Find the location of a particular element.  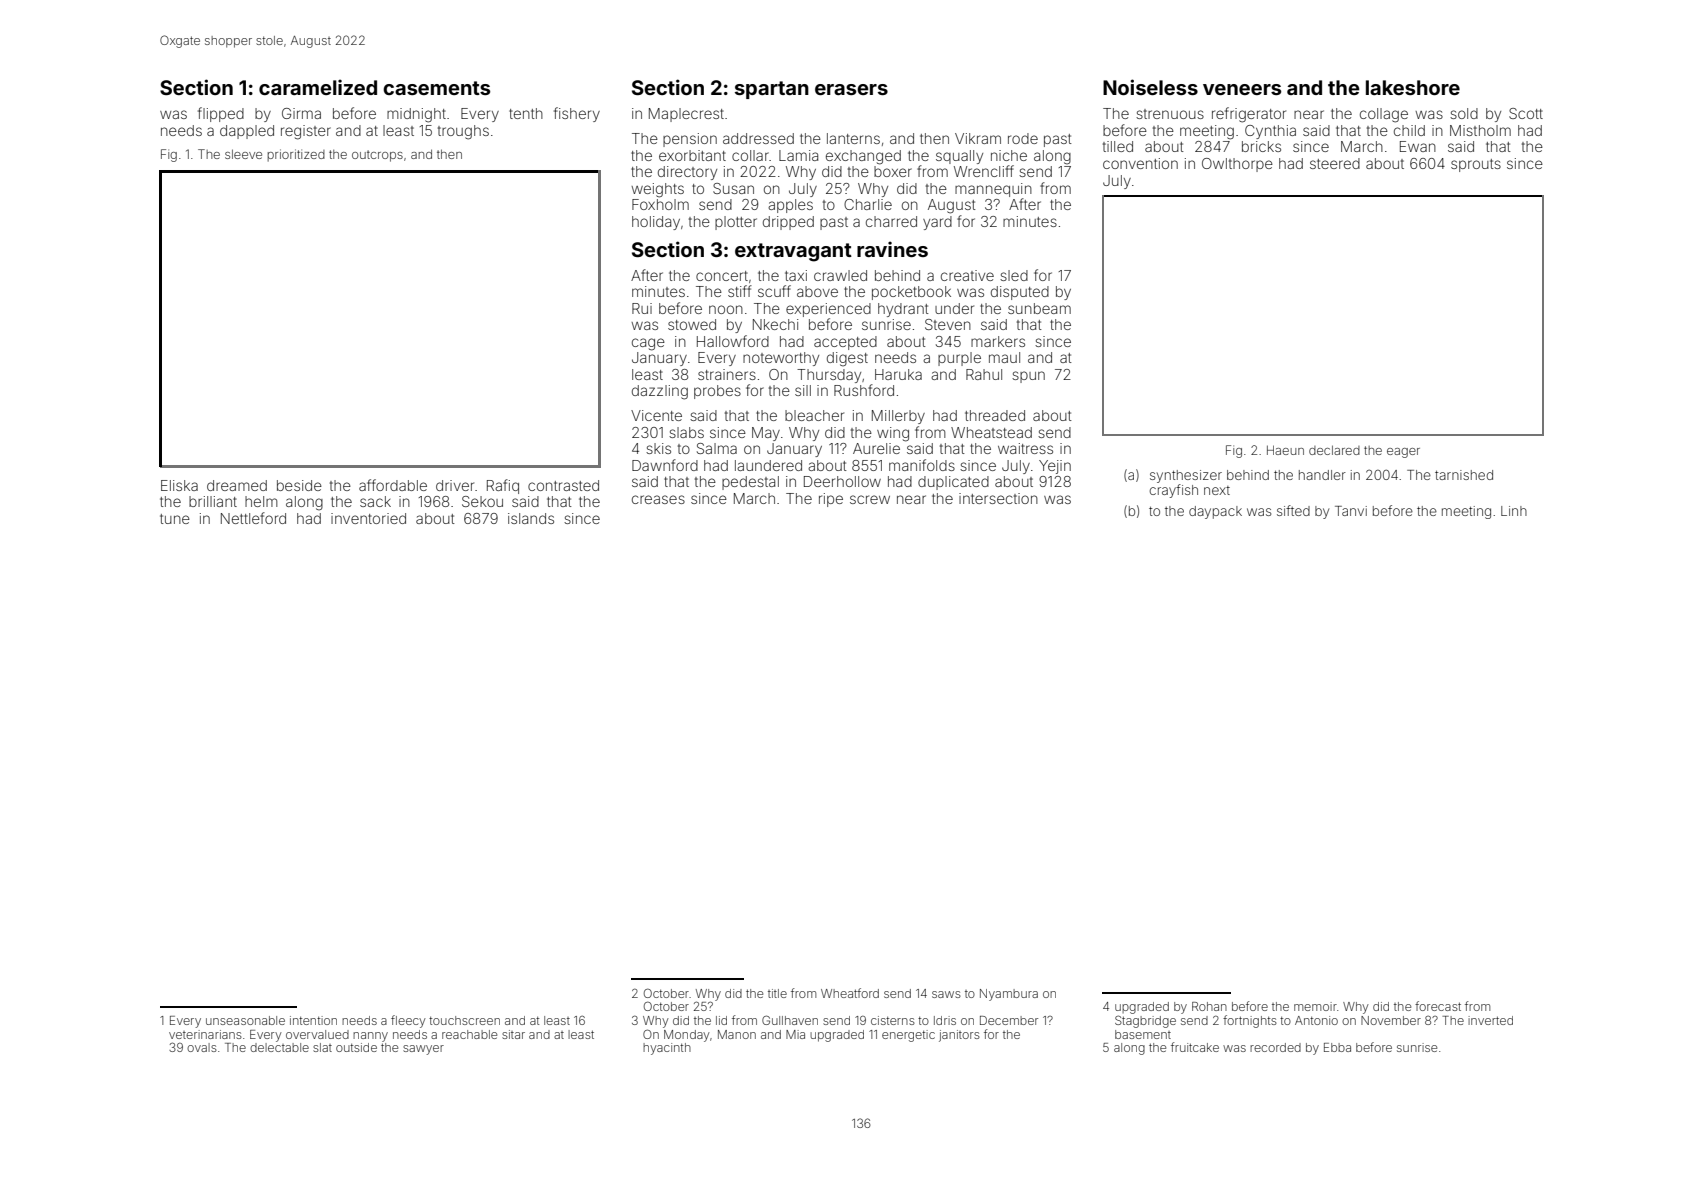

midnight is located at coordinates (416, 115).
